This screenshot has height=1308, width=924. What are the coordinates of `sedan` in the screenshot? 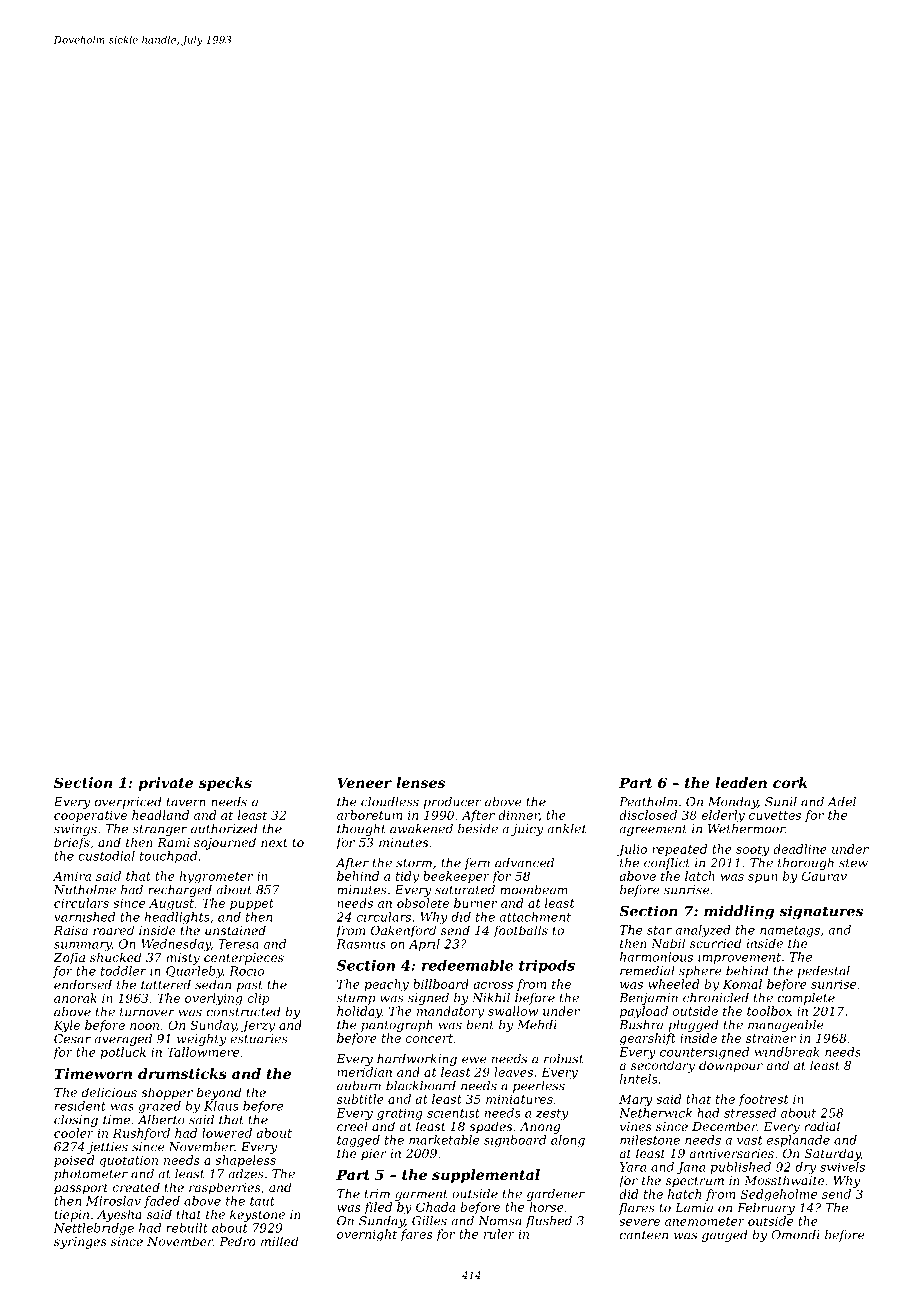 It's located at (213, 985).
